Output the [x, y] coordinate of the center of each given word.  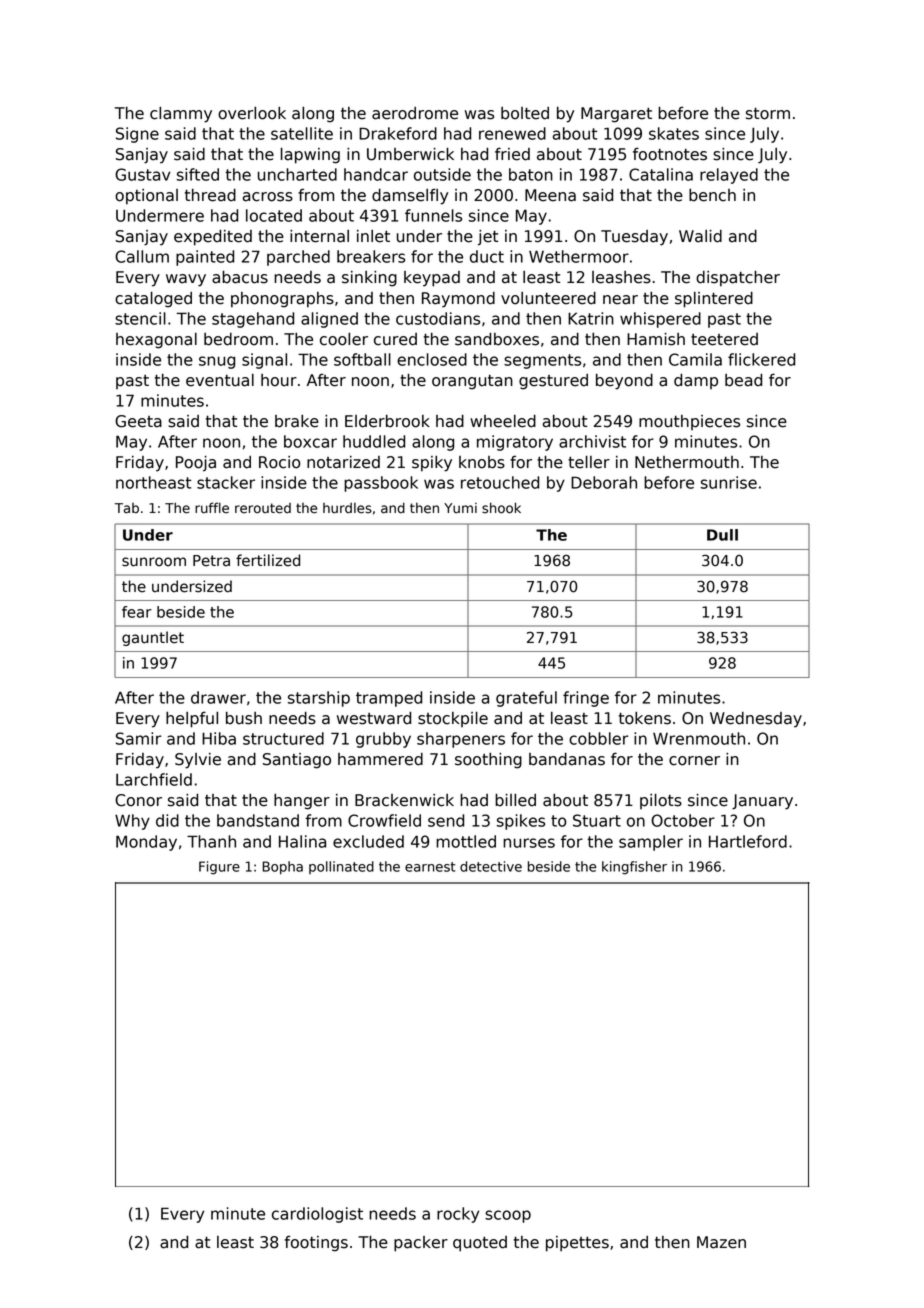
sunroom [154, 562]
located [274, 215]
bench [712, 195]
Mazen [721, 1242]
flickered [761, 359]
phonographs [282, 300]
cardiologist [317, 1215]
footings [316, 1243]
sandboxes [497, 339]
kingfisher [634, 868]
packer [421, 1244]
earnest [430, 867]
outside [442, 174]
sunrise [729, 482]
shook [501, 508]
